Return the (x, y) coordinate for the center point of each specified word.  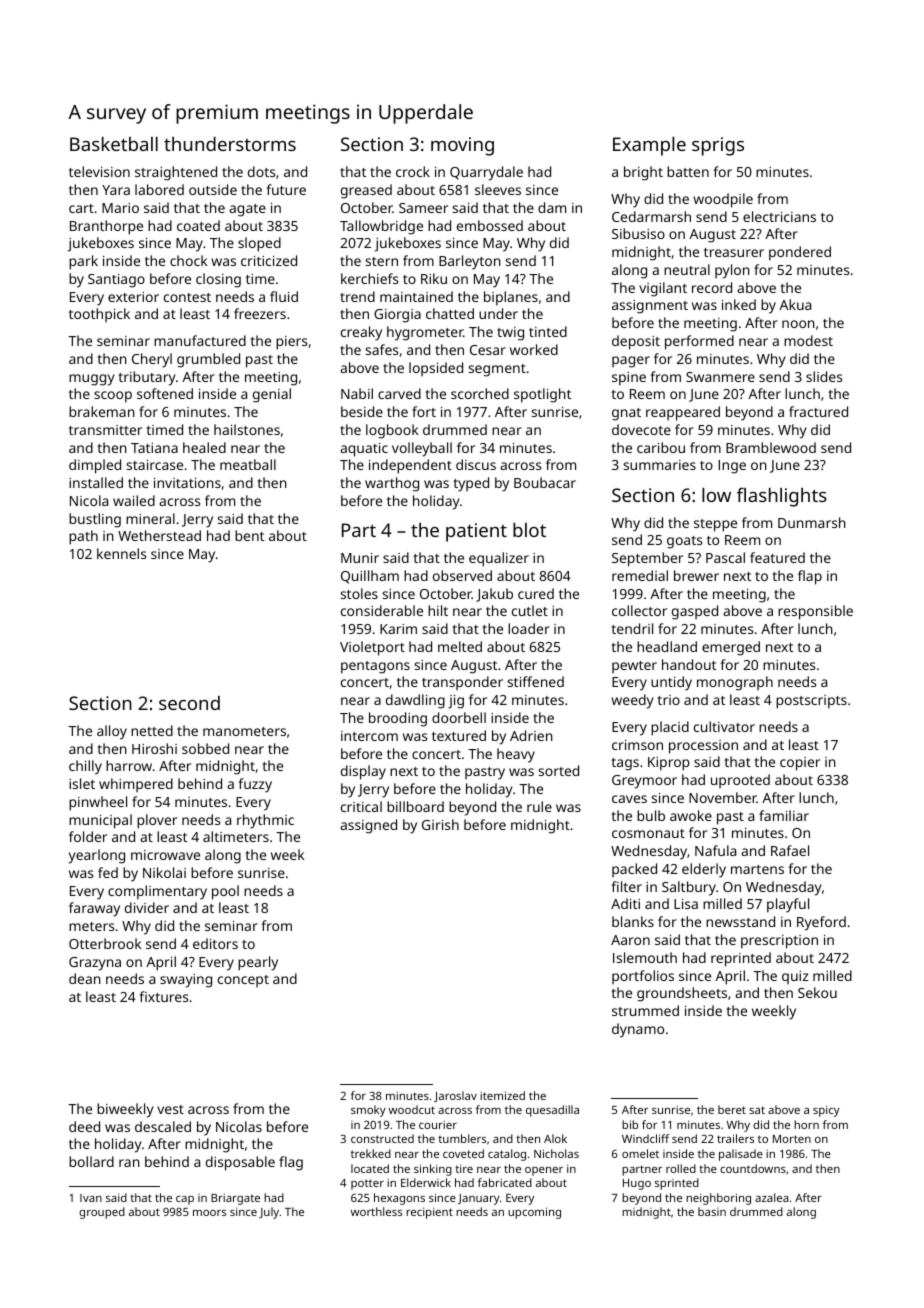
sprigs (718, 146)
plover (157, 821)
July (269, 1213)
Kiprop (669, 764)
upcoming (534, 1213)
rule (539, 806)
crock (413, 171)
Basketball (114, 144)
